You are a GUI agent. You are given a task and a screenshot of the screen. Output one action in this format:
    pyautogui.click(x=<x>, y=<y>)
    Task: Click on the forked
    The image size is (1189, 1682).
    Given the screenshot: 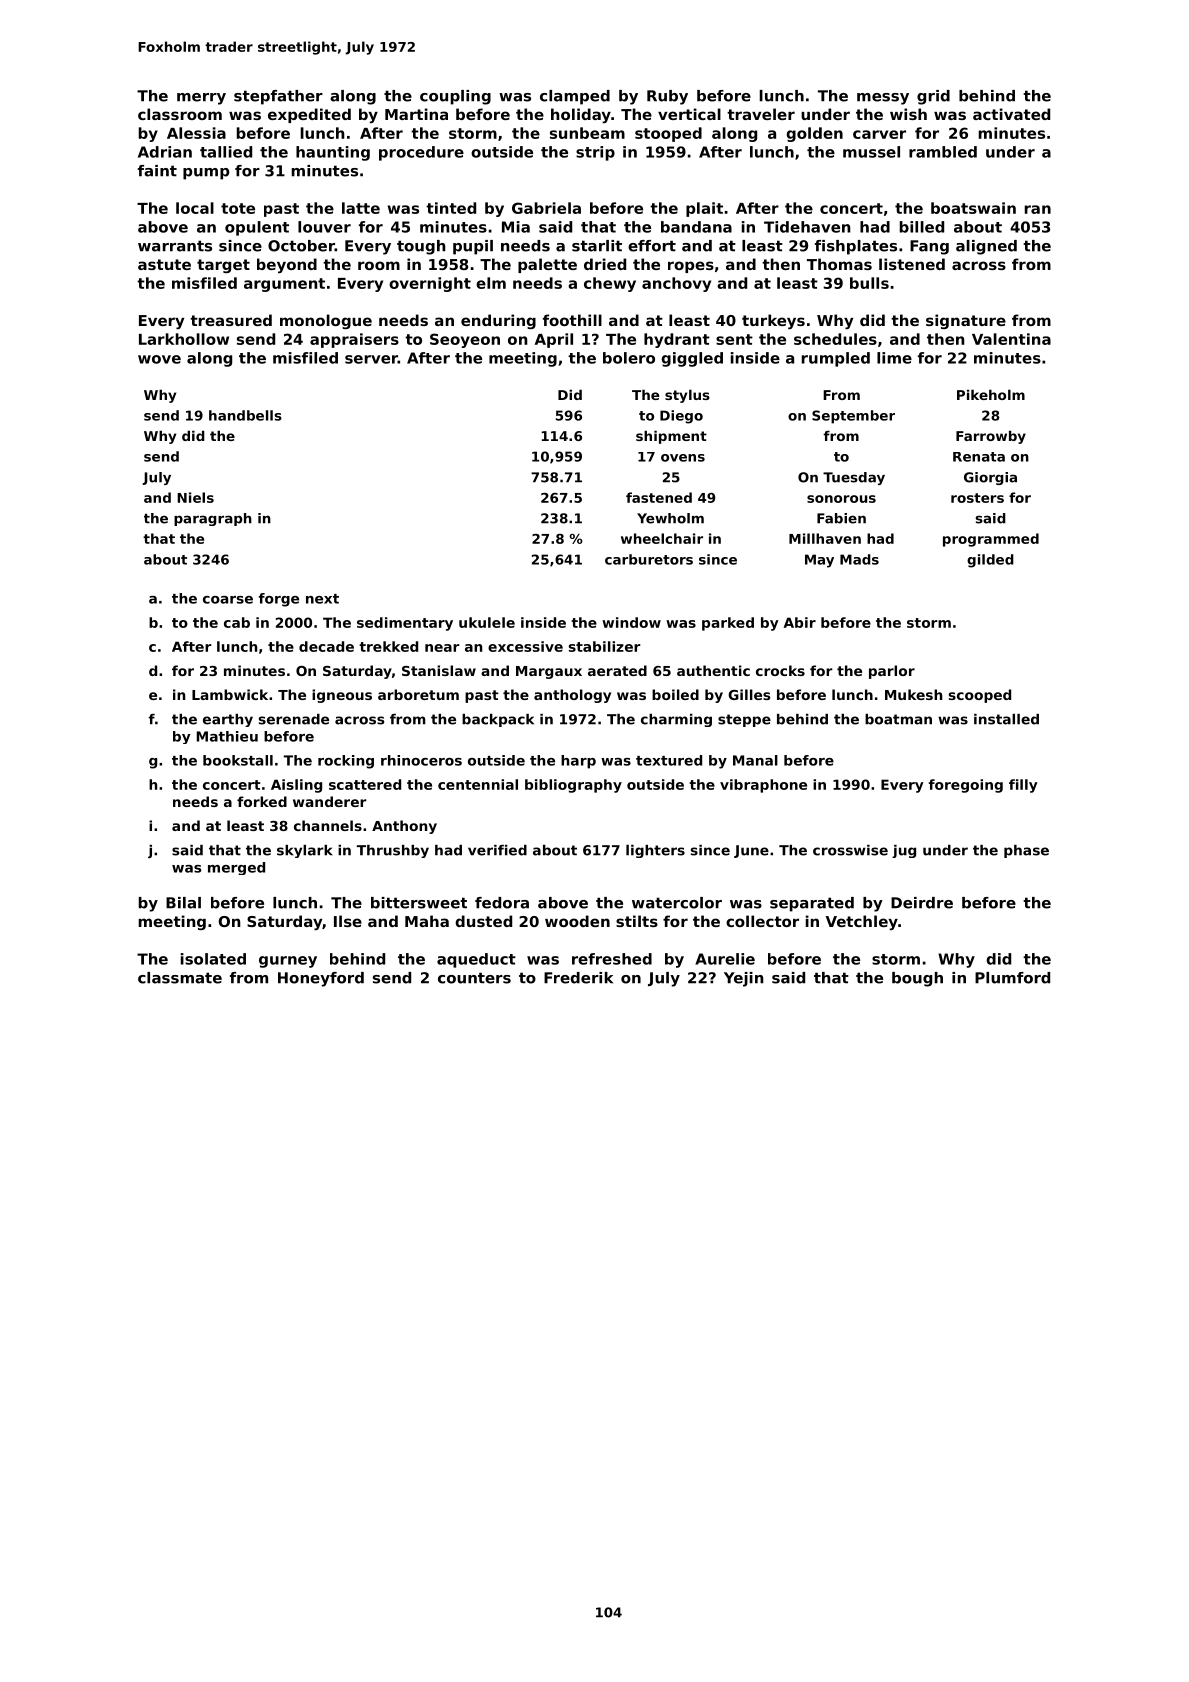 What is the action you would take?
    pyautogui.click(x=262, y=801)
